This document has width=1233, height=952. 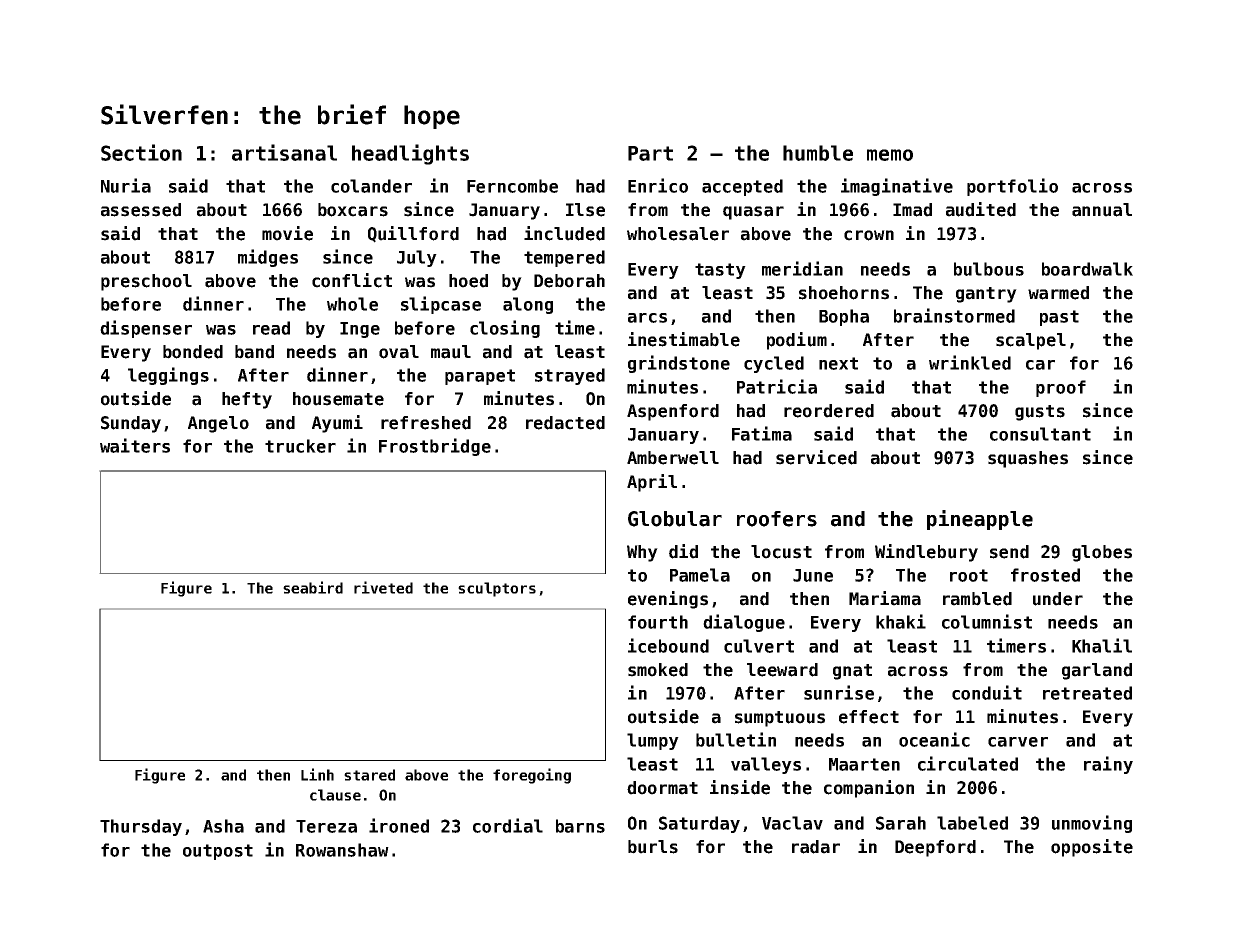 What do you see at coordinates (141, 827) in the document?
I see `Thursday` at bounding box center [141, 827].
